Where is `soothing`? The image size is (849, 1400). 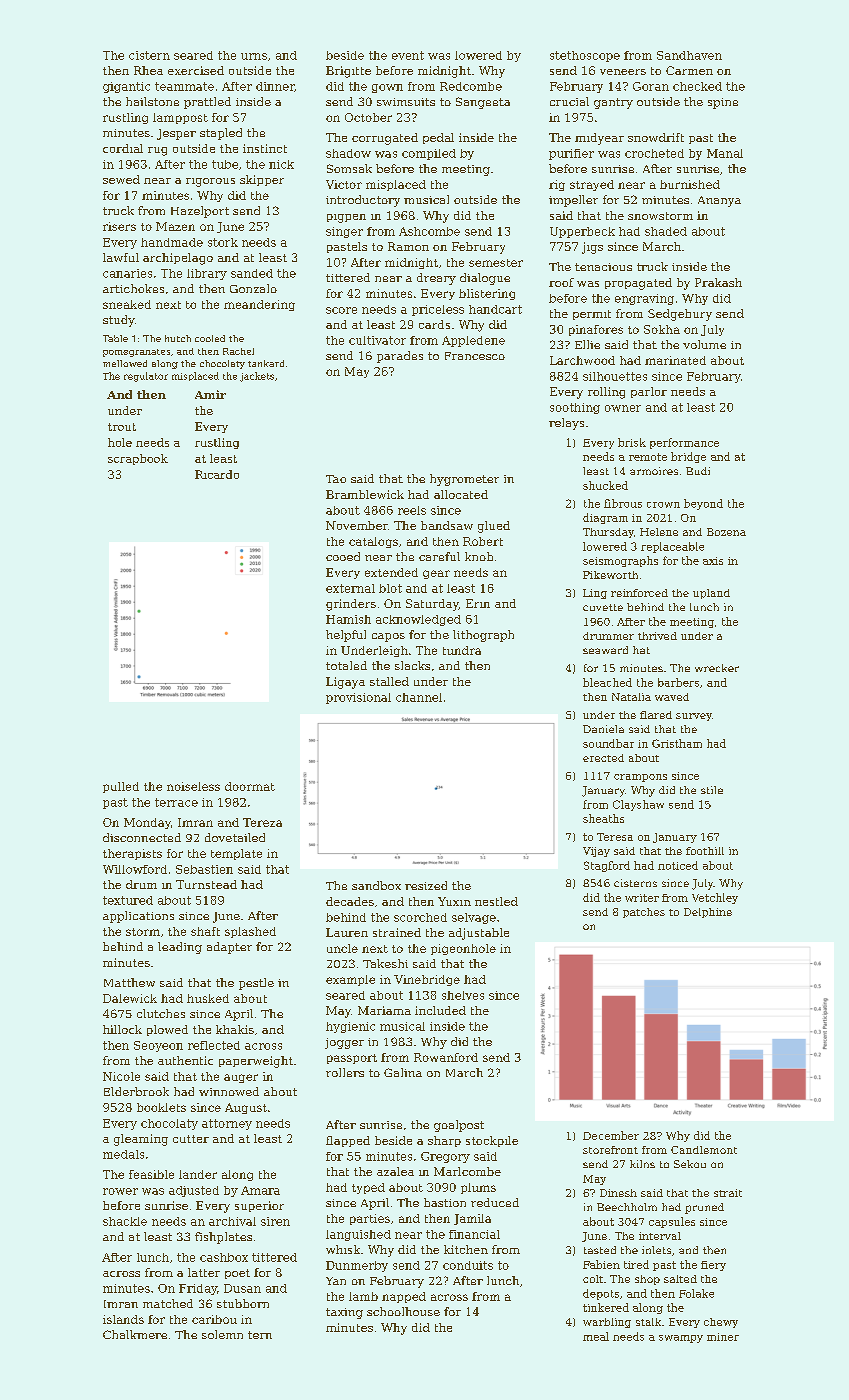
soothing is located at coordinates (575, 408).
